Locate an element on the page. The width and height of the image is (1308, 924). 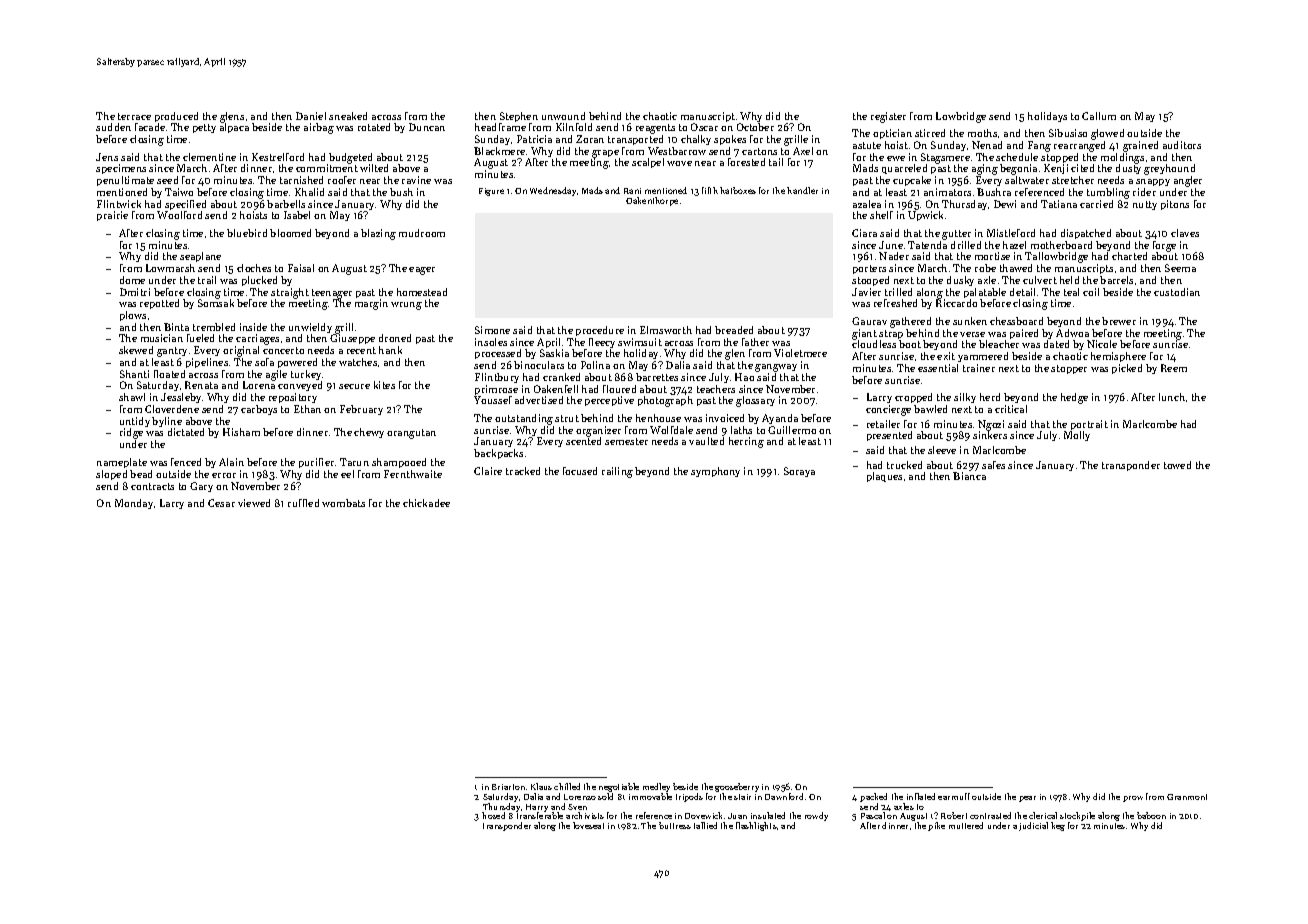
viewed is located at coordinates (254, 503).
